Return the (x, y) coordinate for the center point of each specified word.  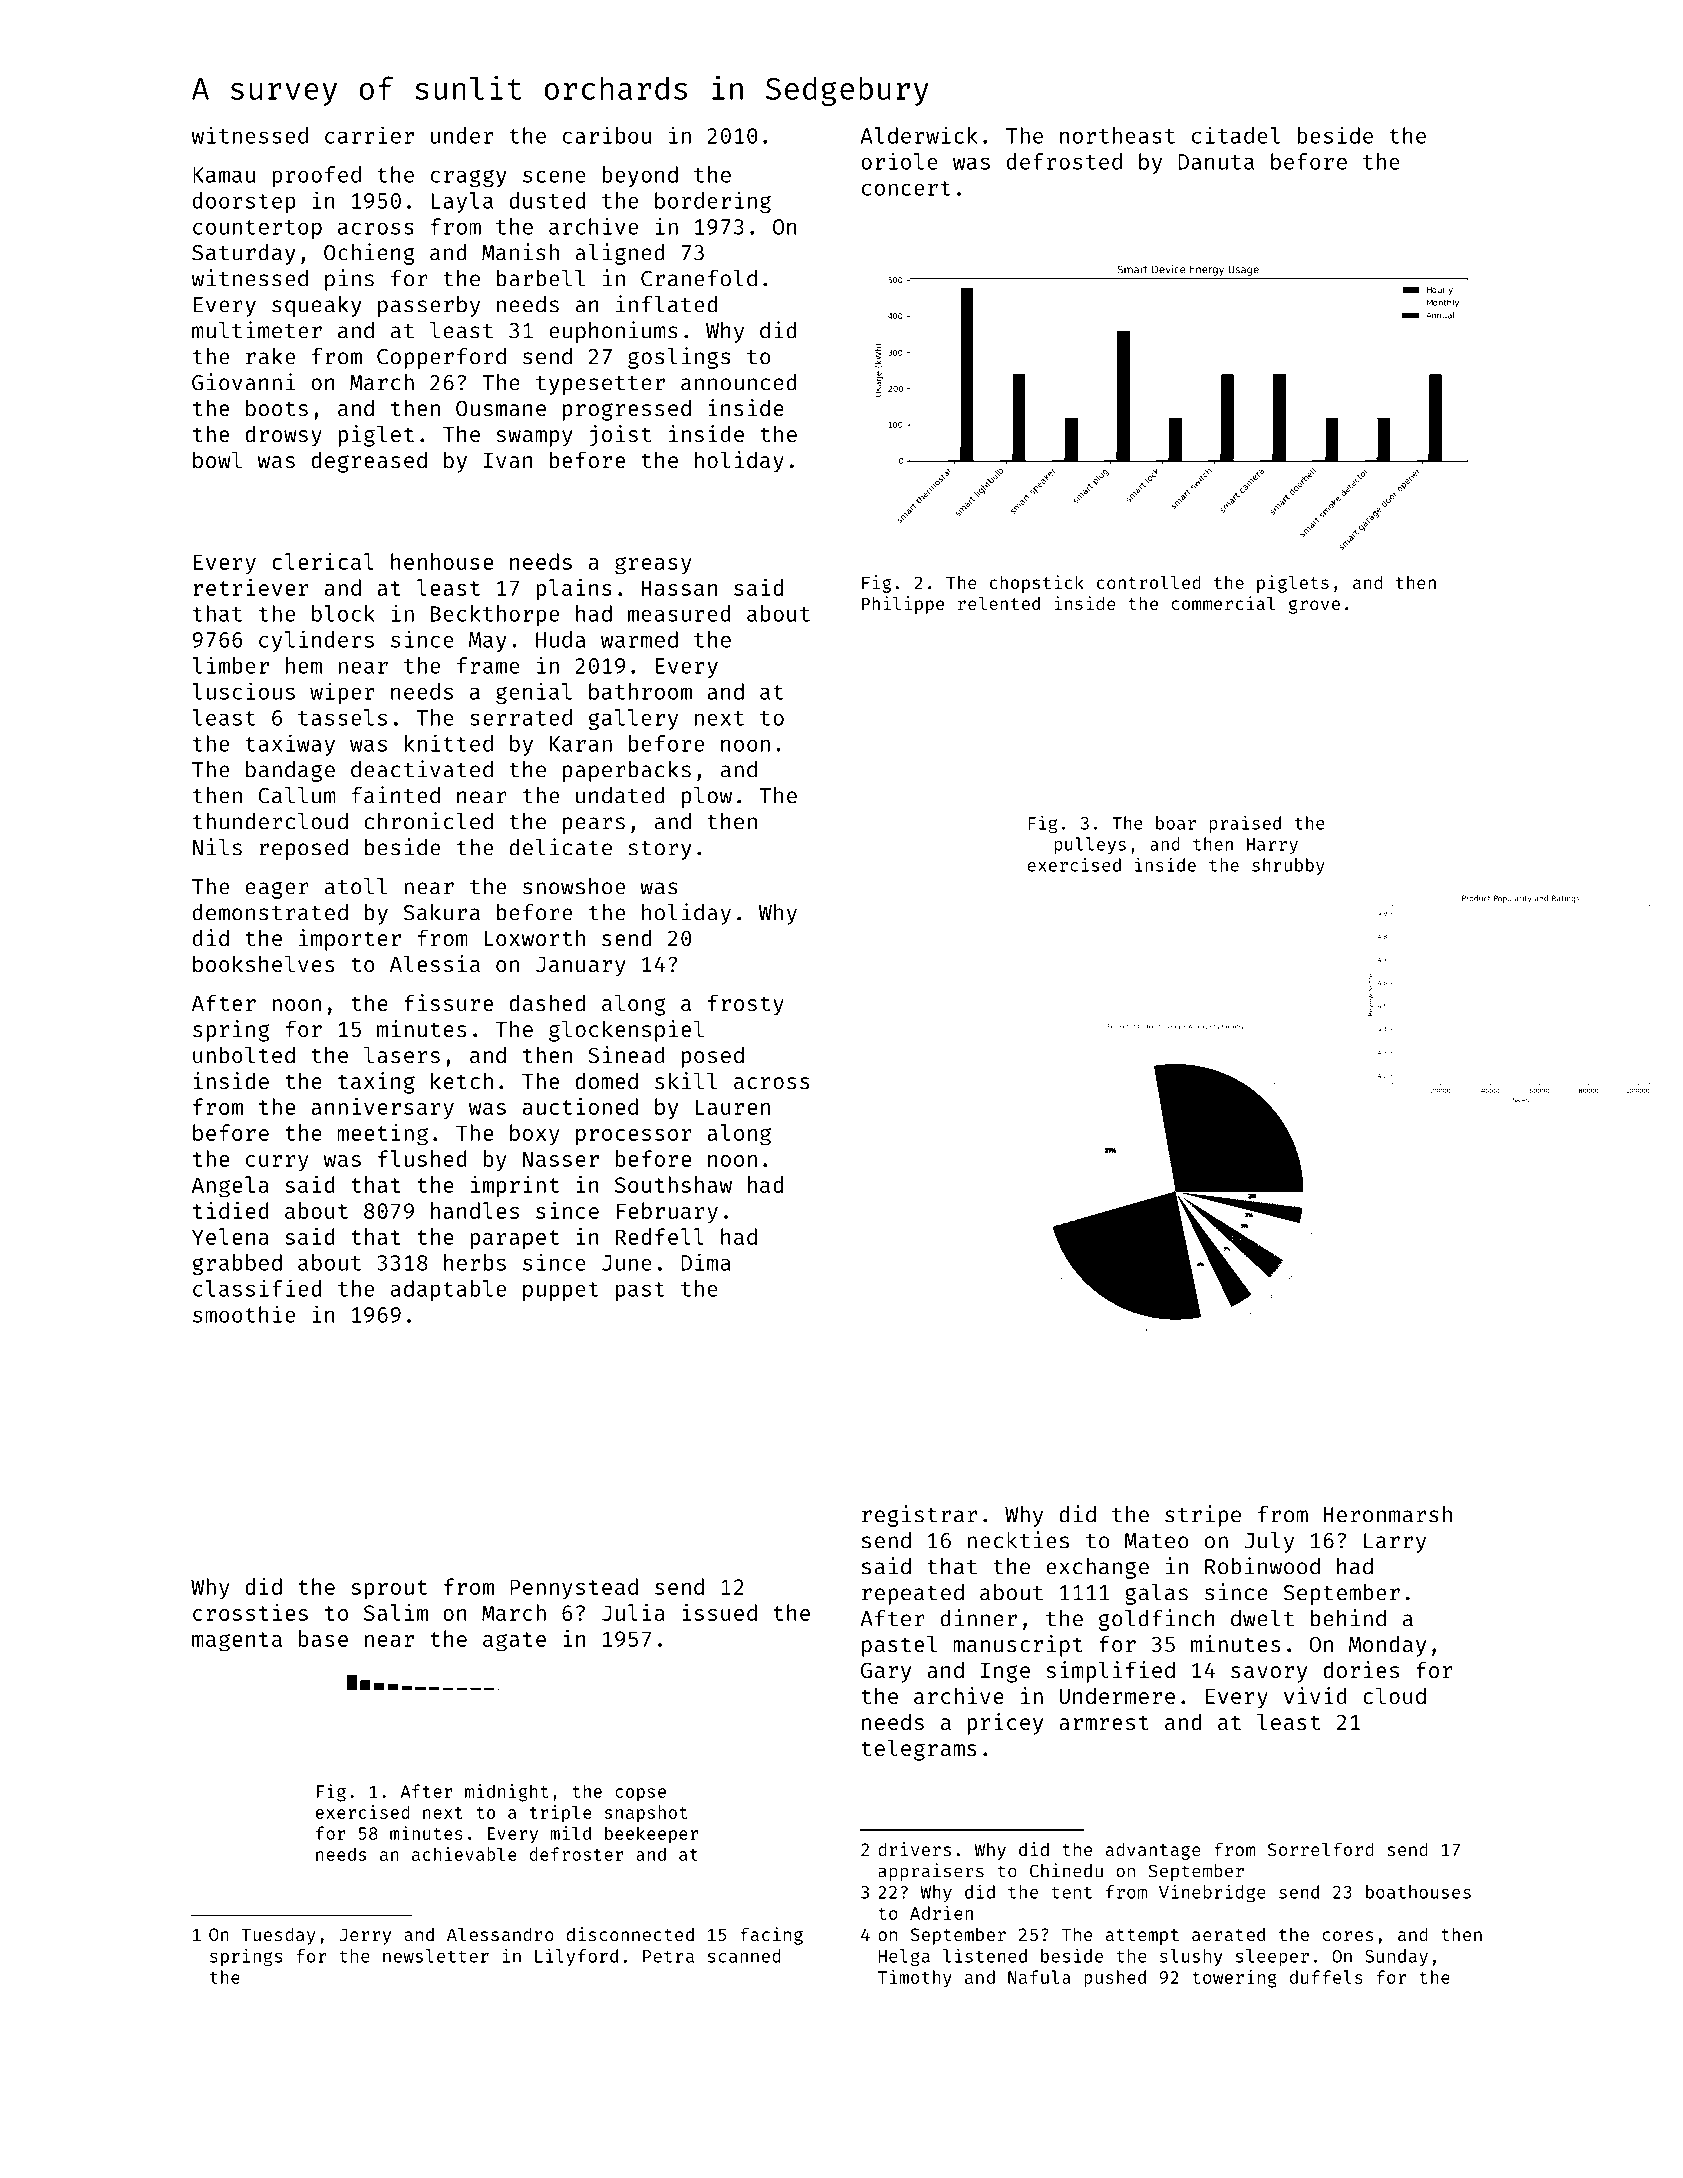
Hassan (679, 588)
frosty (746, 1005)
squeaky (317, 306)
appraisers (931, 1872)
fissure (448, 1002)
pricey (1005, 1724)
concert (906, 188)
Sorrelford (1321, 1849)
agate (514, 1642)
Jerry (365, 1936)
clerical (323, 561)
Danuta (1216, 162)
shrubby (1288, 866)
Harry (1272, 846)
